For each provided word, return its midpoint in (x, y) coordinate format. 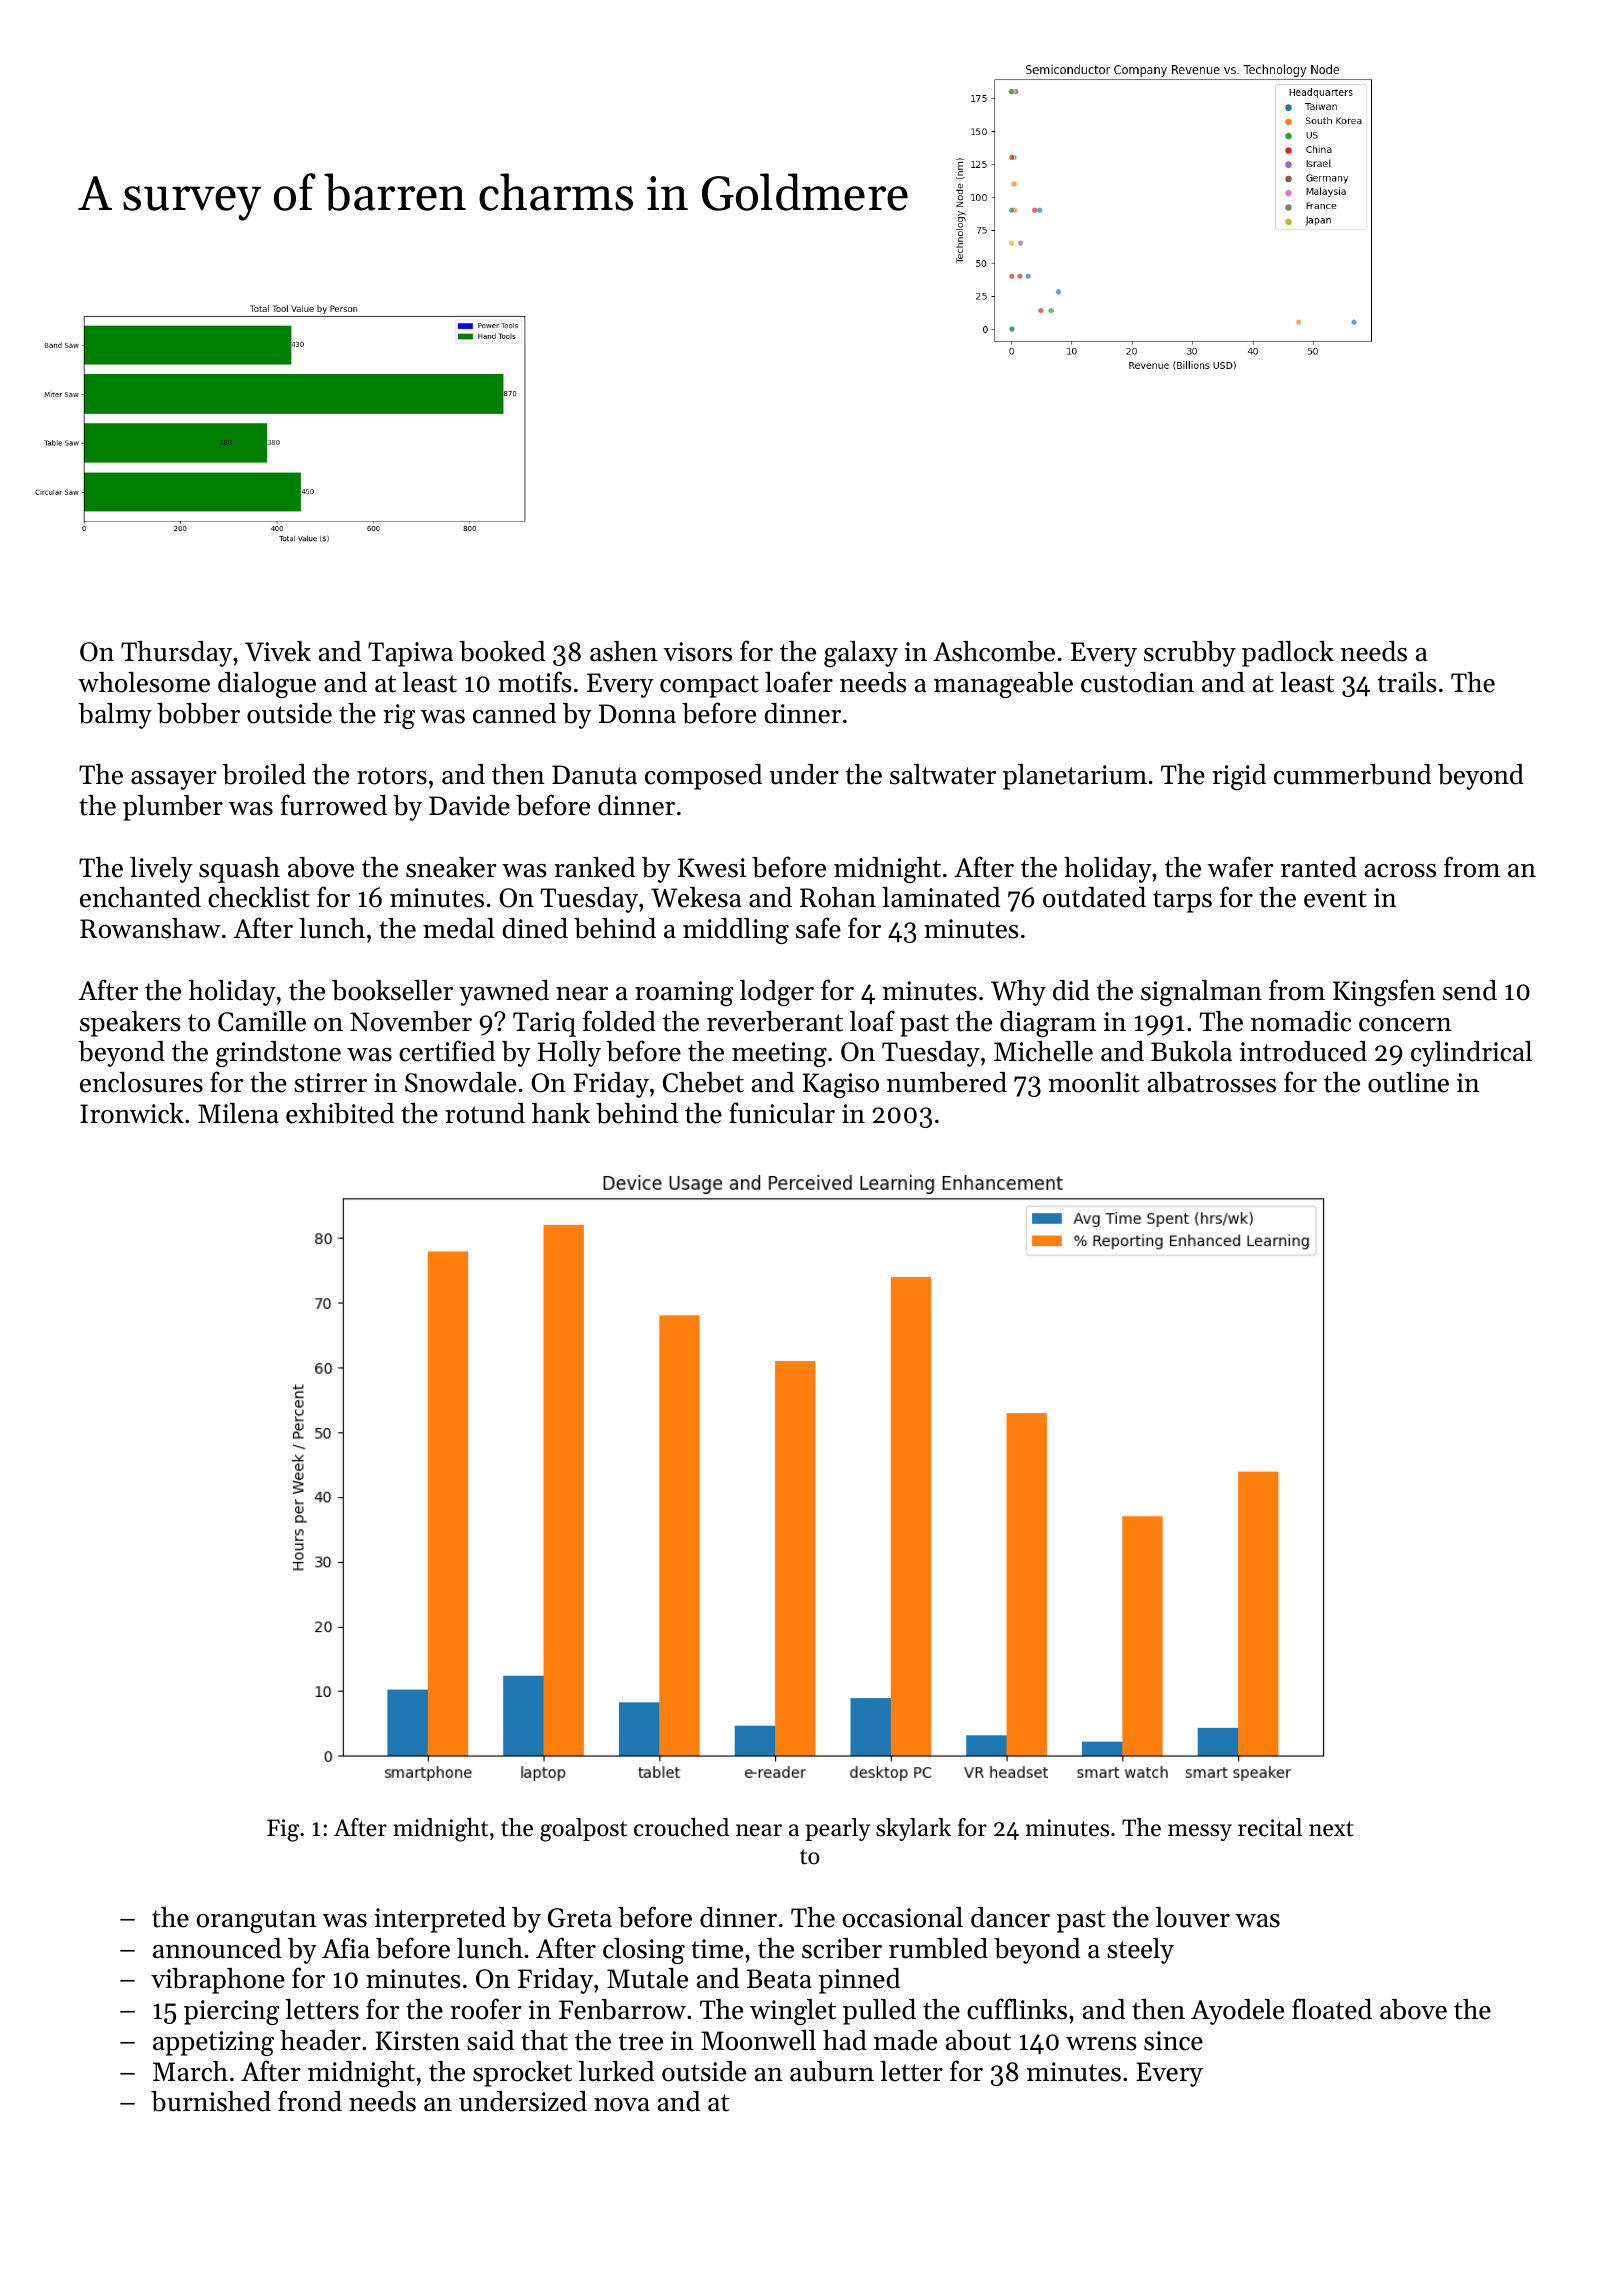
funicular (782, 1113)
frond (310, 2101)
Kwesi (712, 868)
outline (1408, 1082)
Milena (238, 1113)
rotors (392, 776)
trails (1407, 682)
